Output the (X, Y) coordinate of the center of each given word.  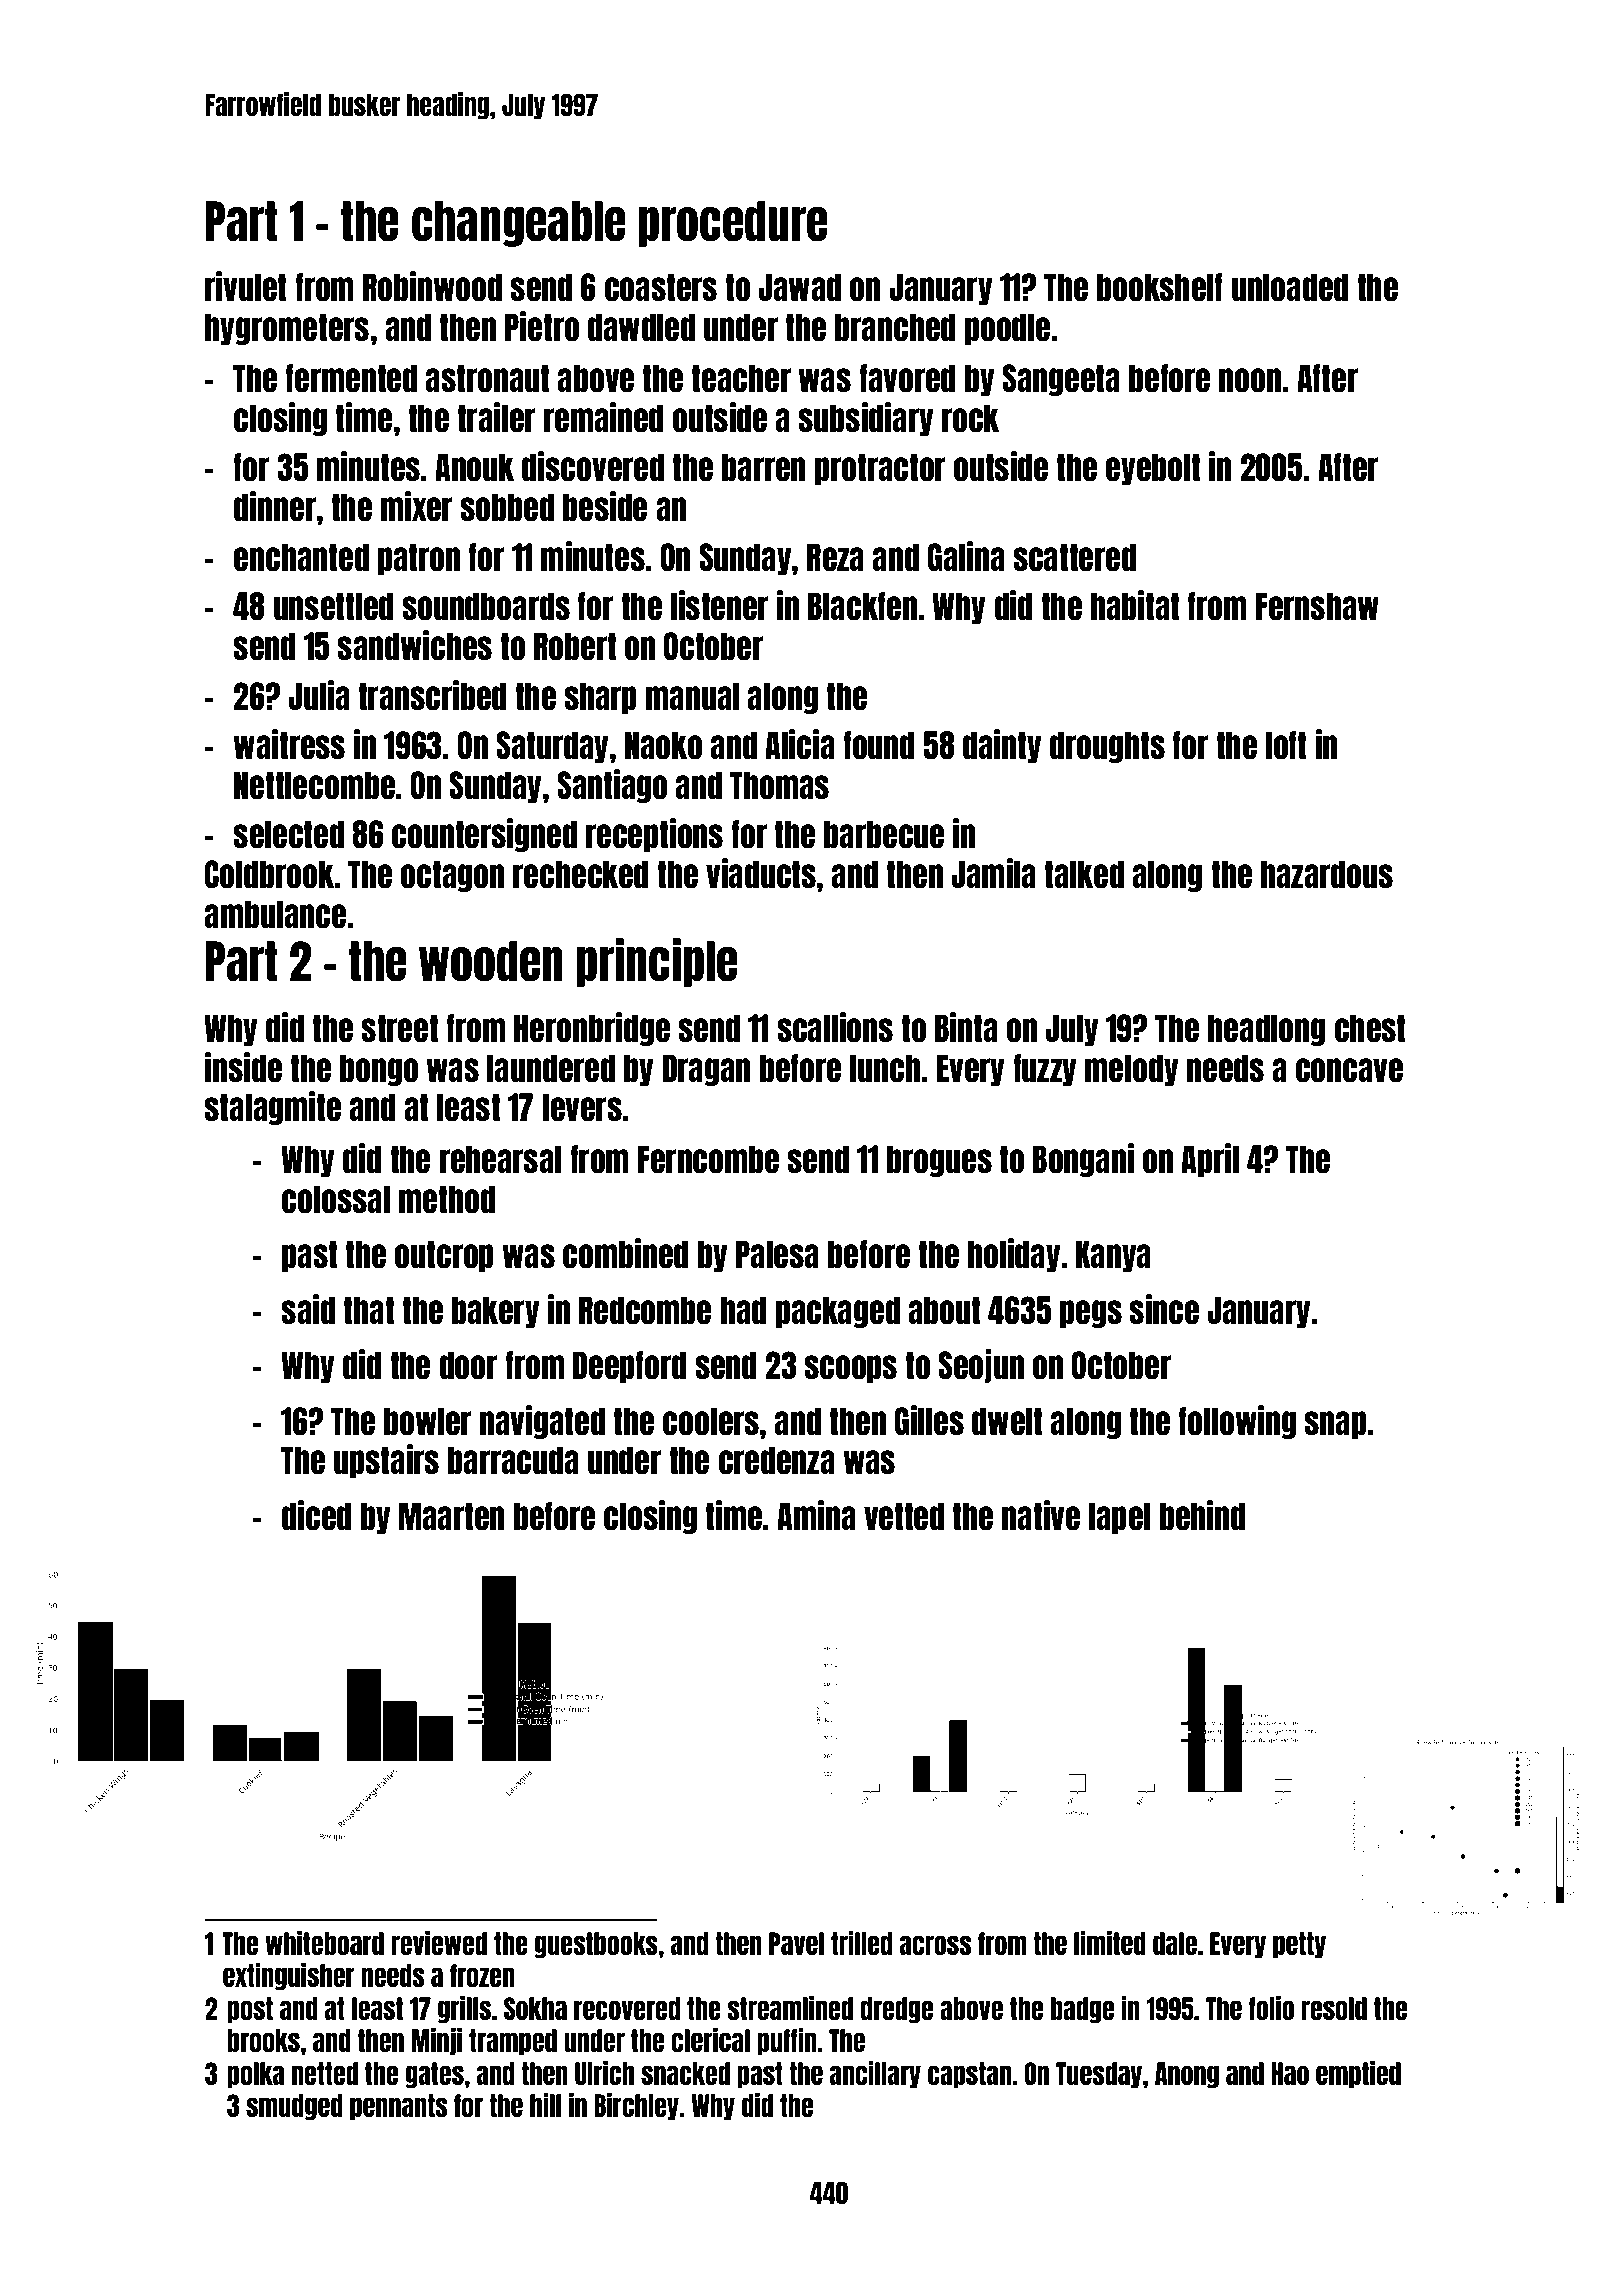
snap (1335, 1425)
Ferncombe (708, 1159)
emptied (1358, 2074)
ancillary (875, 2074)
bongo (379, 1070)
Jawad (799, 287)
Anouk (474, 467)
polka (255, 2075)
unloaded (1290, 287)
